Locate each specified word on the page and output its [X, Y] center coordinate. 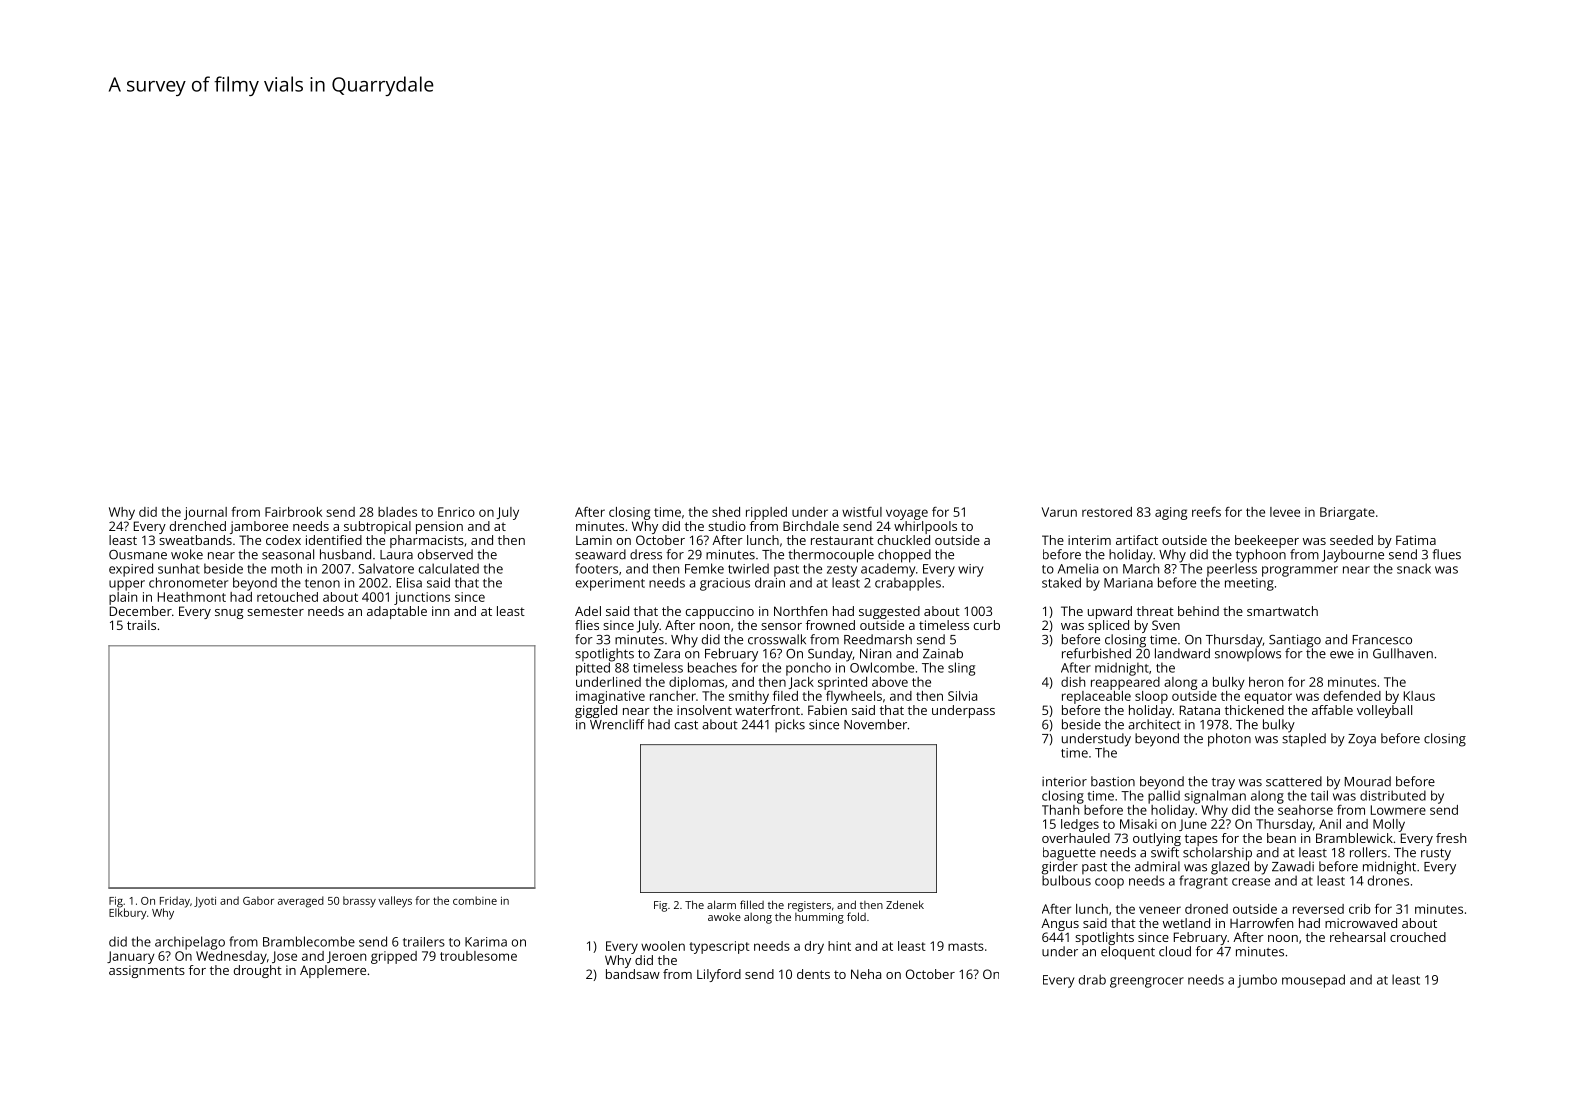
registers [809, 906]
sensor [781, 626]
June [1193, 825]
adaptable [397, 612]
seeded [1351, 540]
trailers [424, 942]
